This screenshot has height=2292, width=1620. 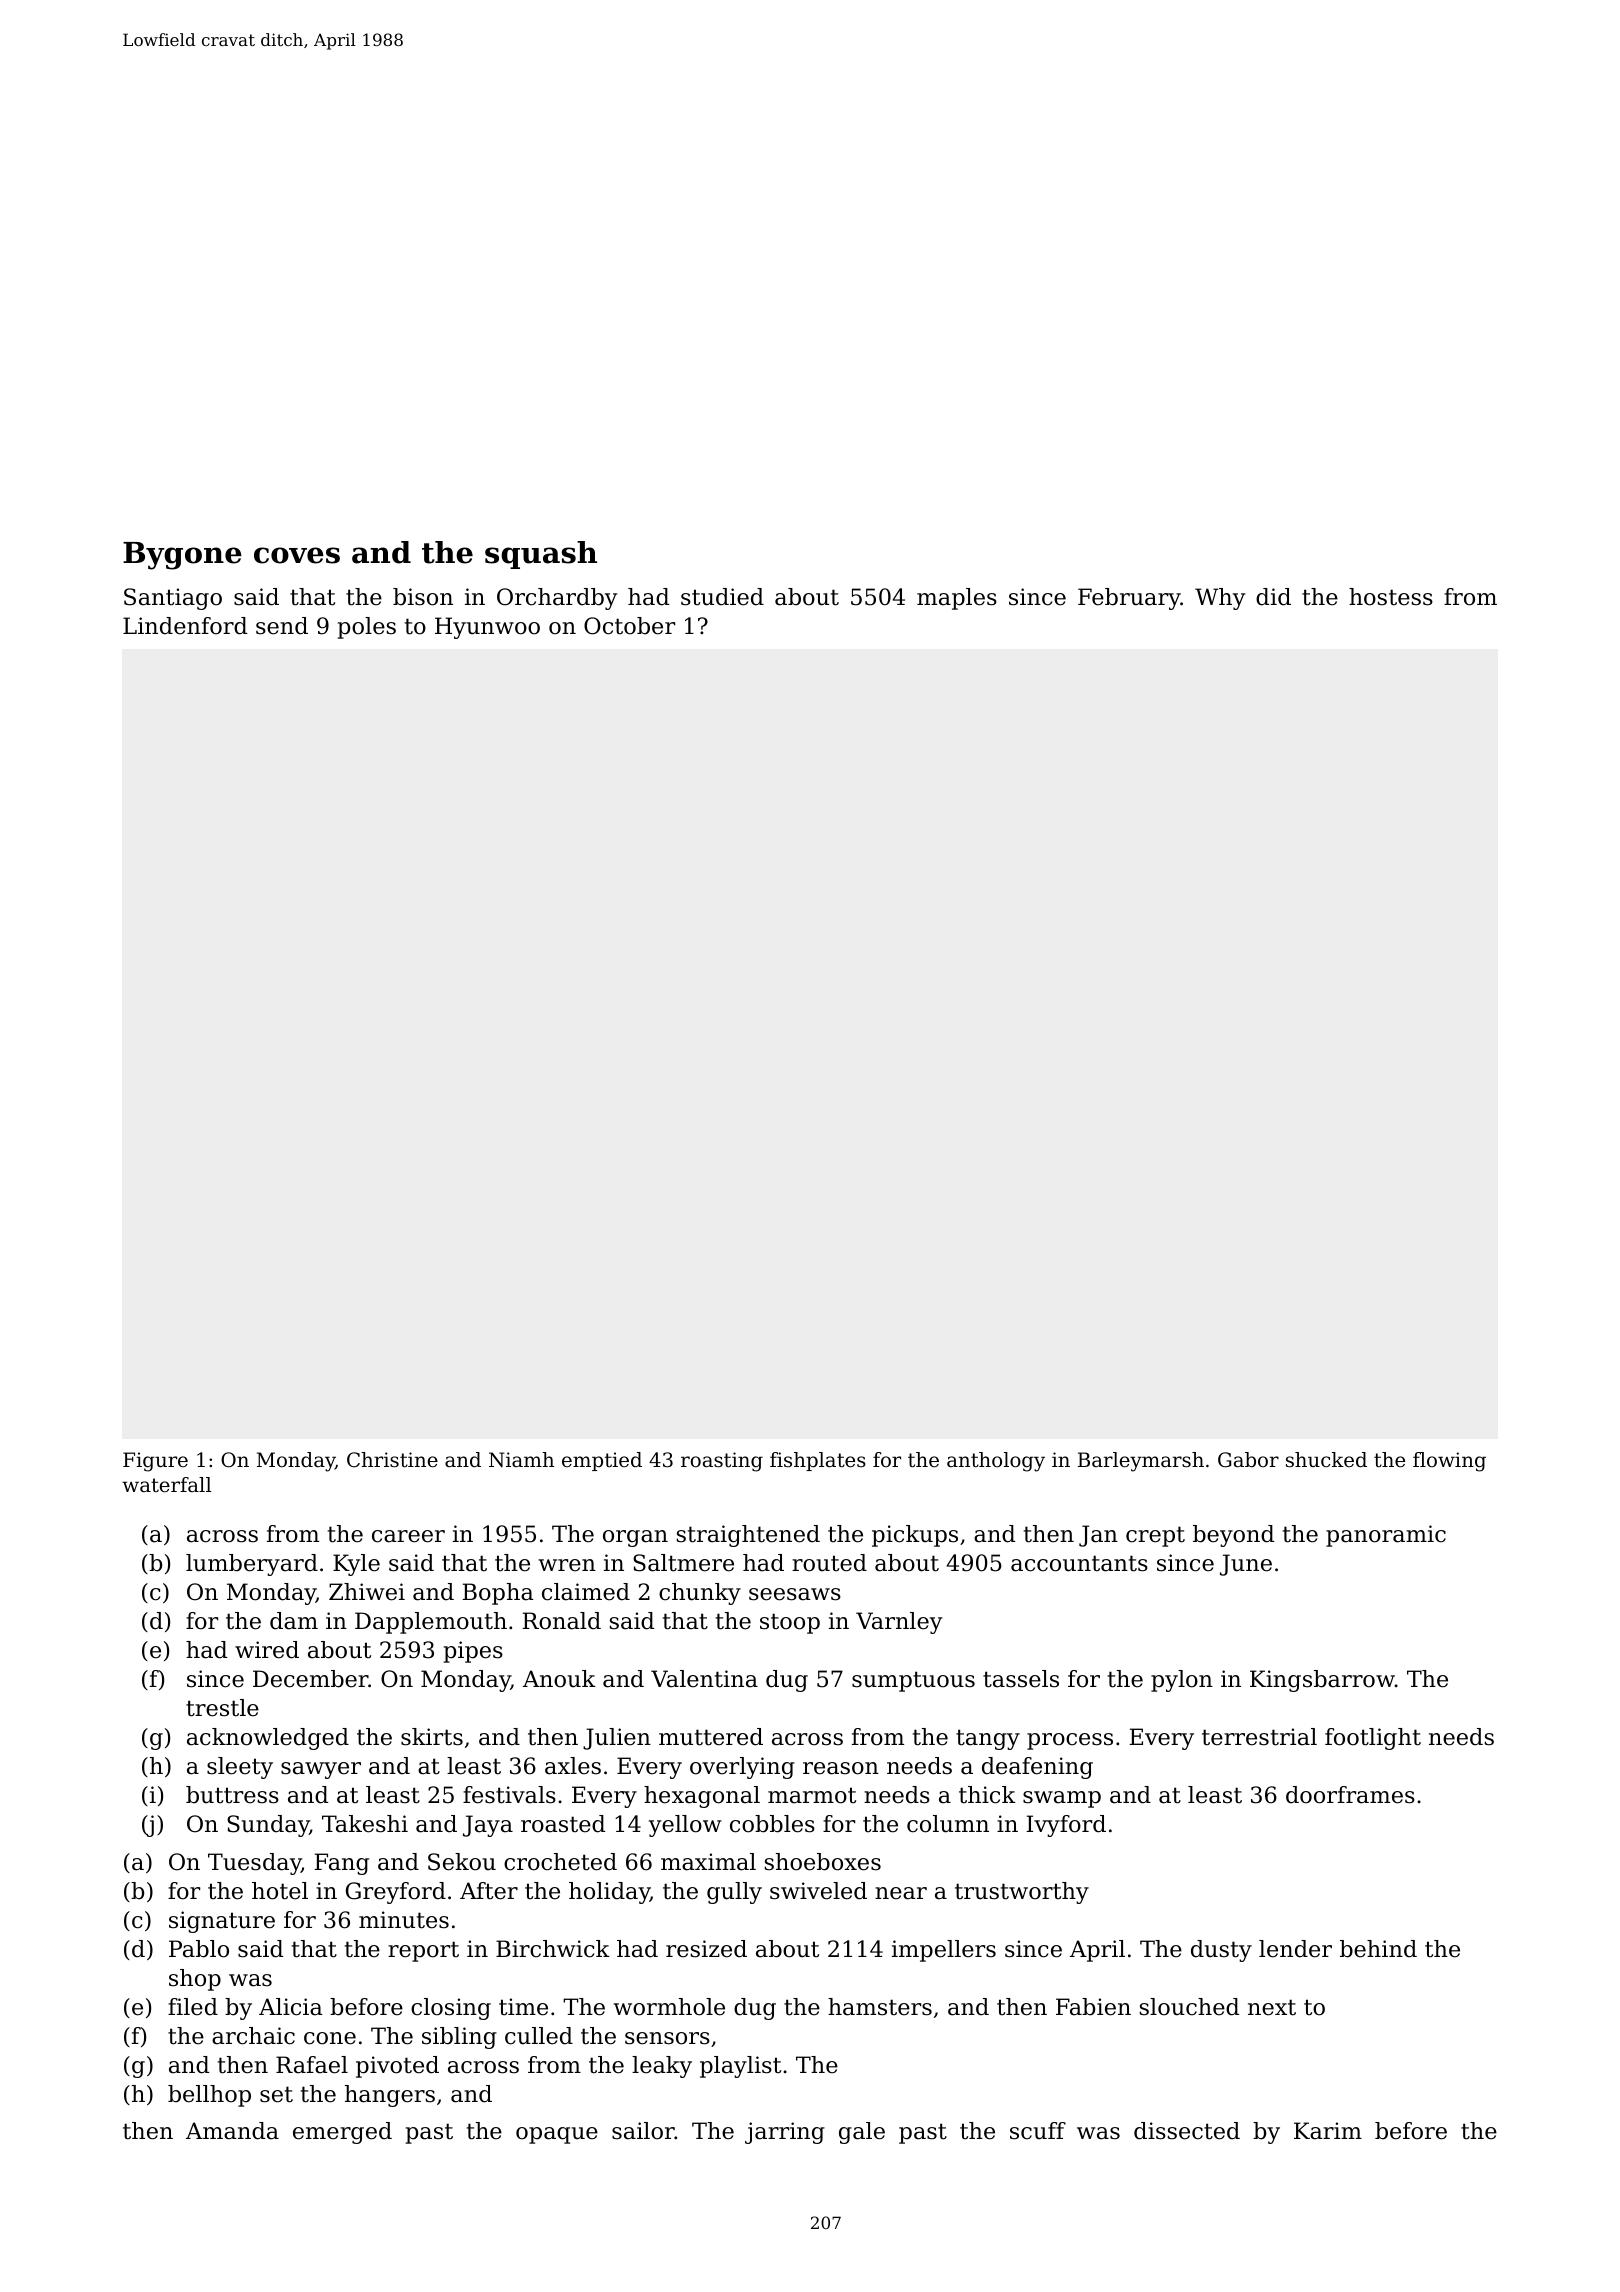 What do you see at coordinates (742, 1768) in the screenshot?
I see `overlying` at bounding box center [742, 1768].
